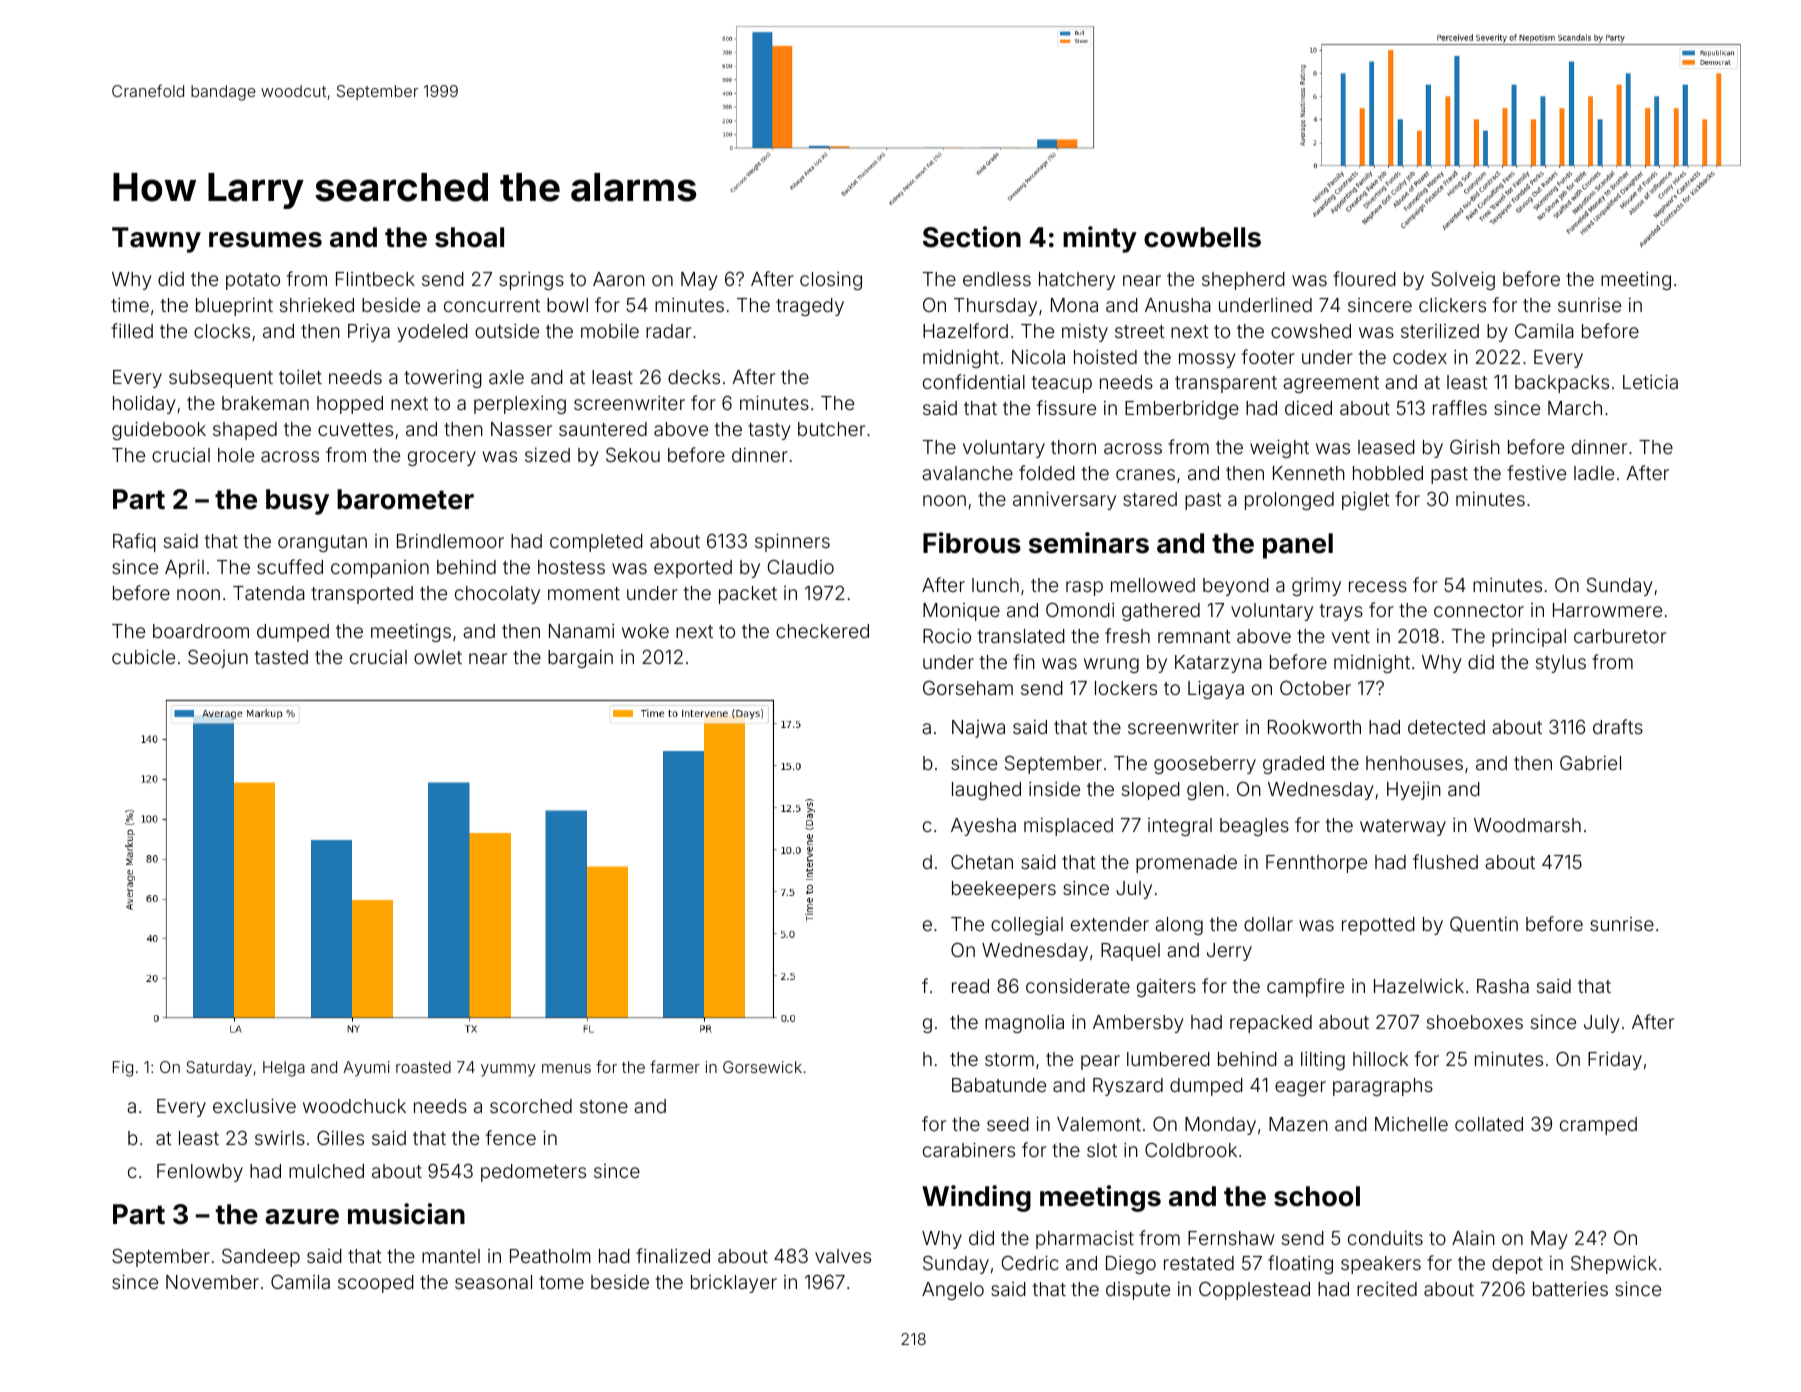  Describe the element at coordinates (619, 279) in the screenshot. I see `Aaron` at that location.
